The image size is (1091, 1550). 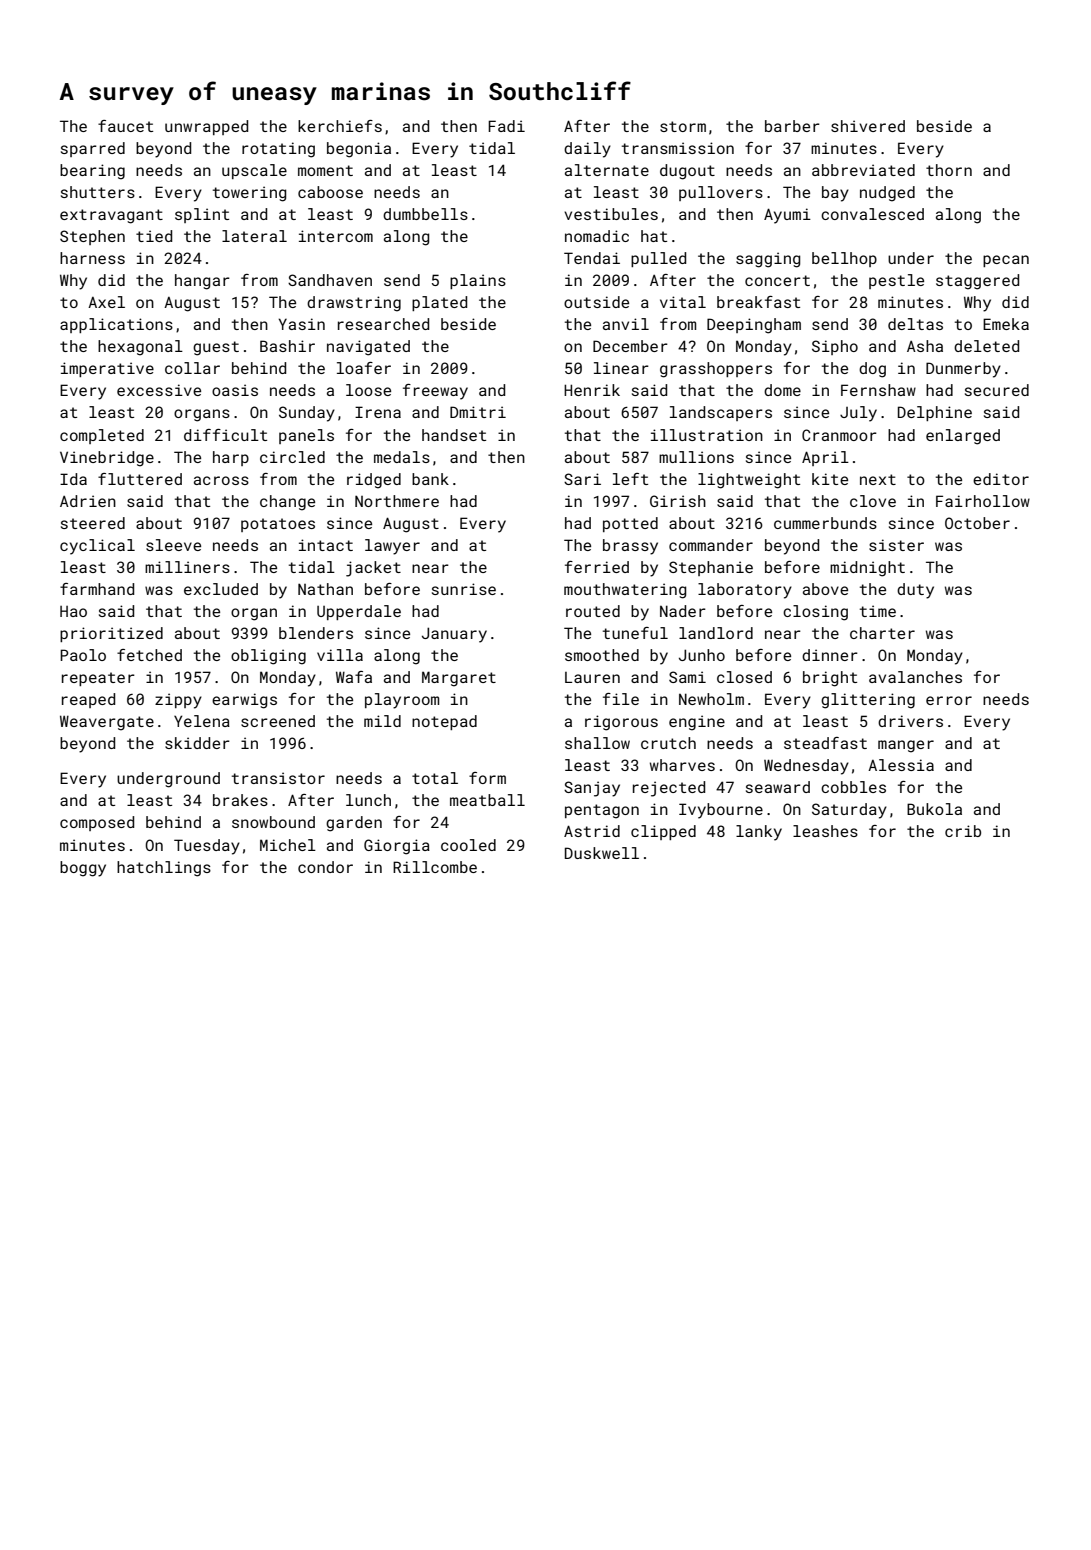 What do you see at coordinates (792, 126) in the screenshot?
I see `barber` at bounding box center [792, 126].
